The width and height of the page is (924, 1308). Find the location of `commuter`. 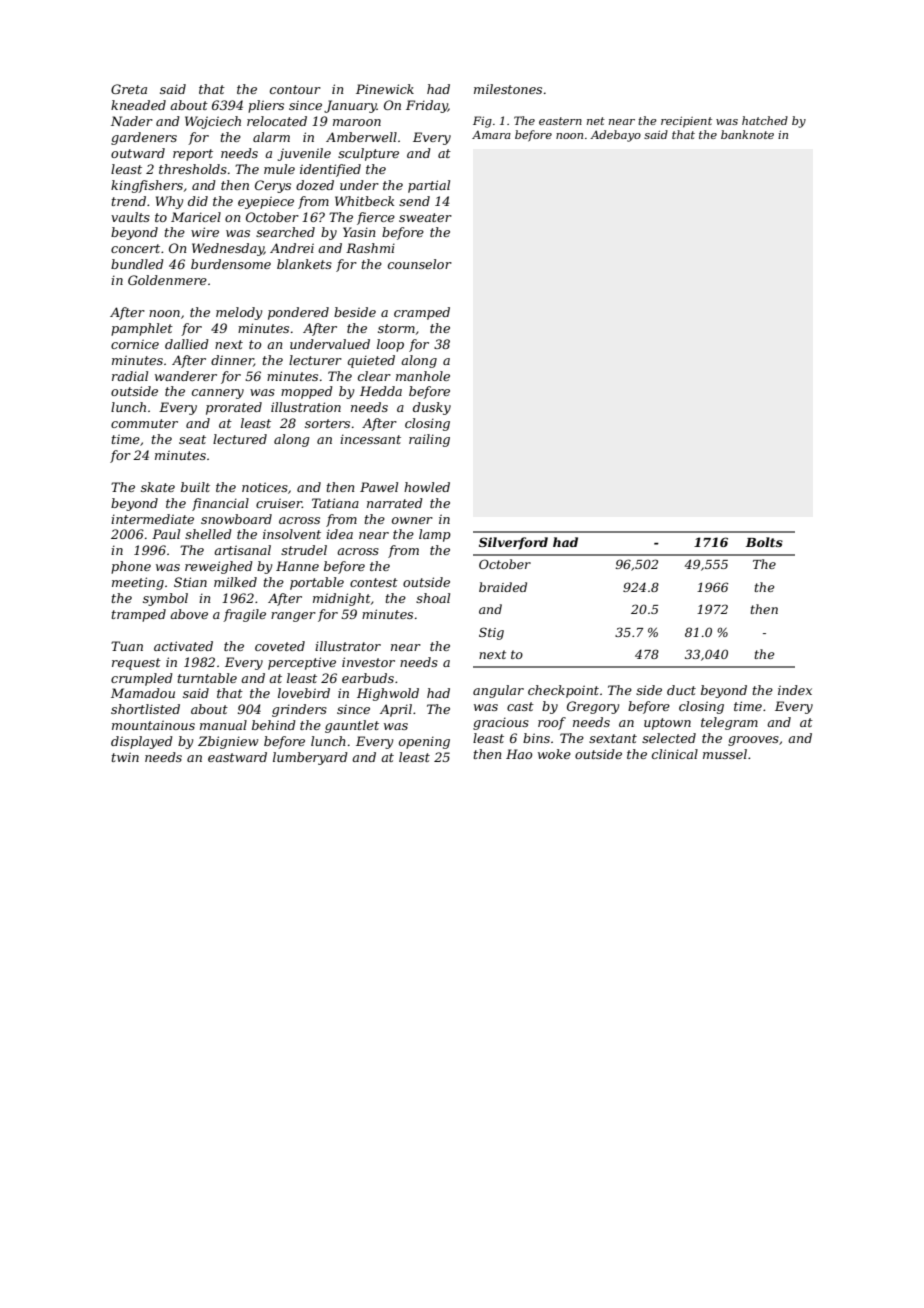

commuter is located at coordinates (144, 423).
